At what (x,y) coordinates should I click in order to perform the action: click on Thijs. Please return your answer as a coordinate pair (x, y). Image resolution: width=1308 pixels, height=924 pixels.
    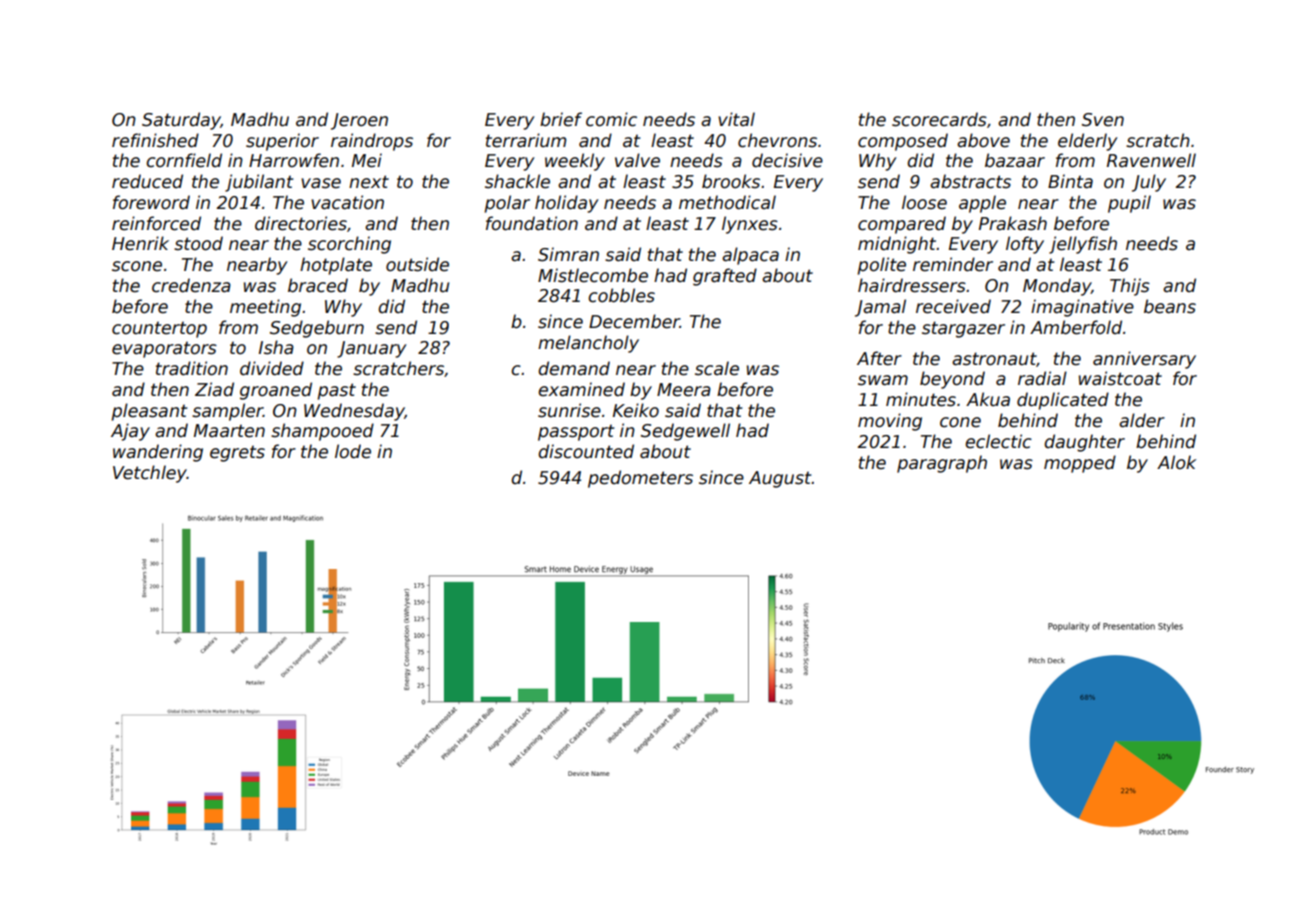
    Looking at the image, I should click on (1130, 287).
